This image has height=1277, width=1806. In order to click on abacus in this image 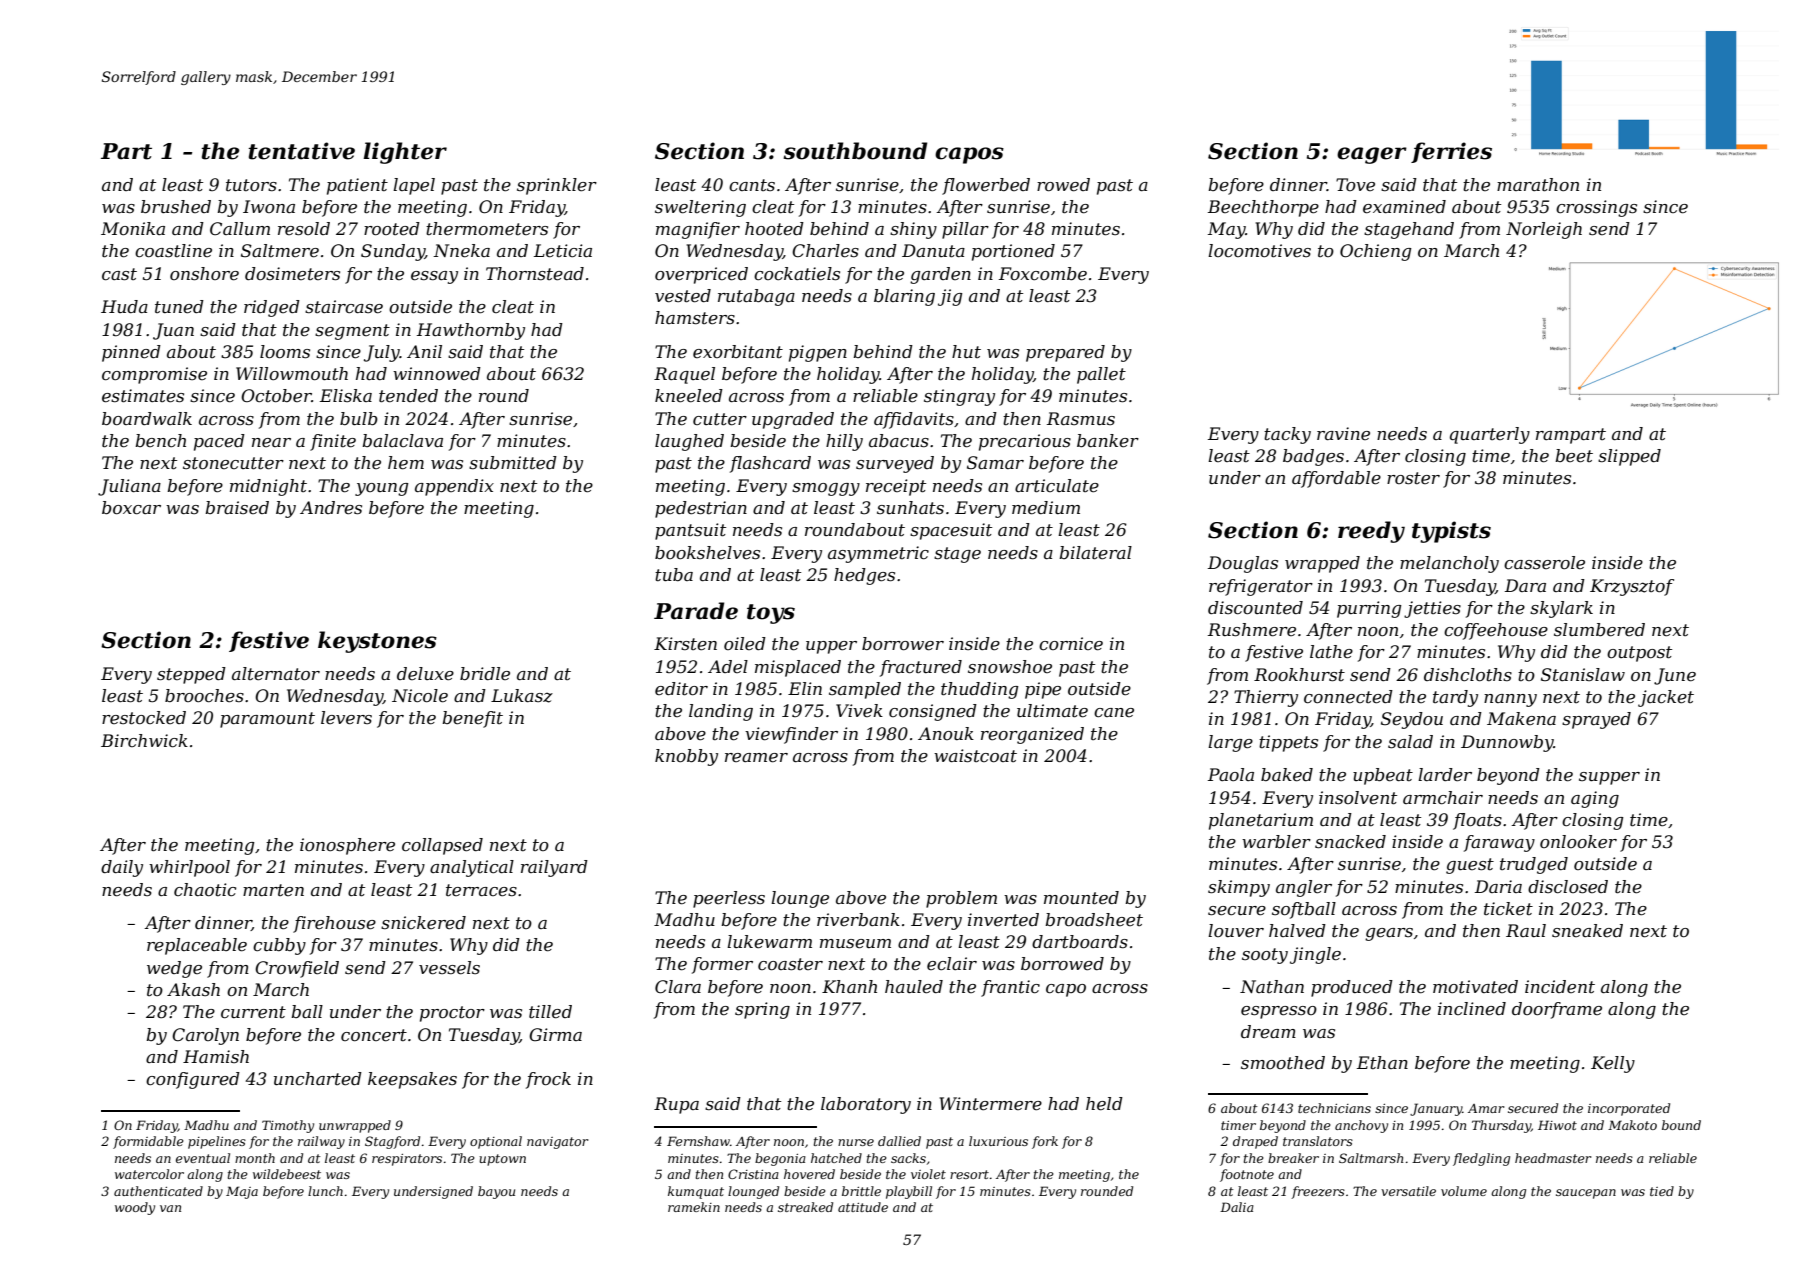, I will do `click(899, 441)`.
